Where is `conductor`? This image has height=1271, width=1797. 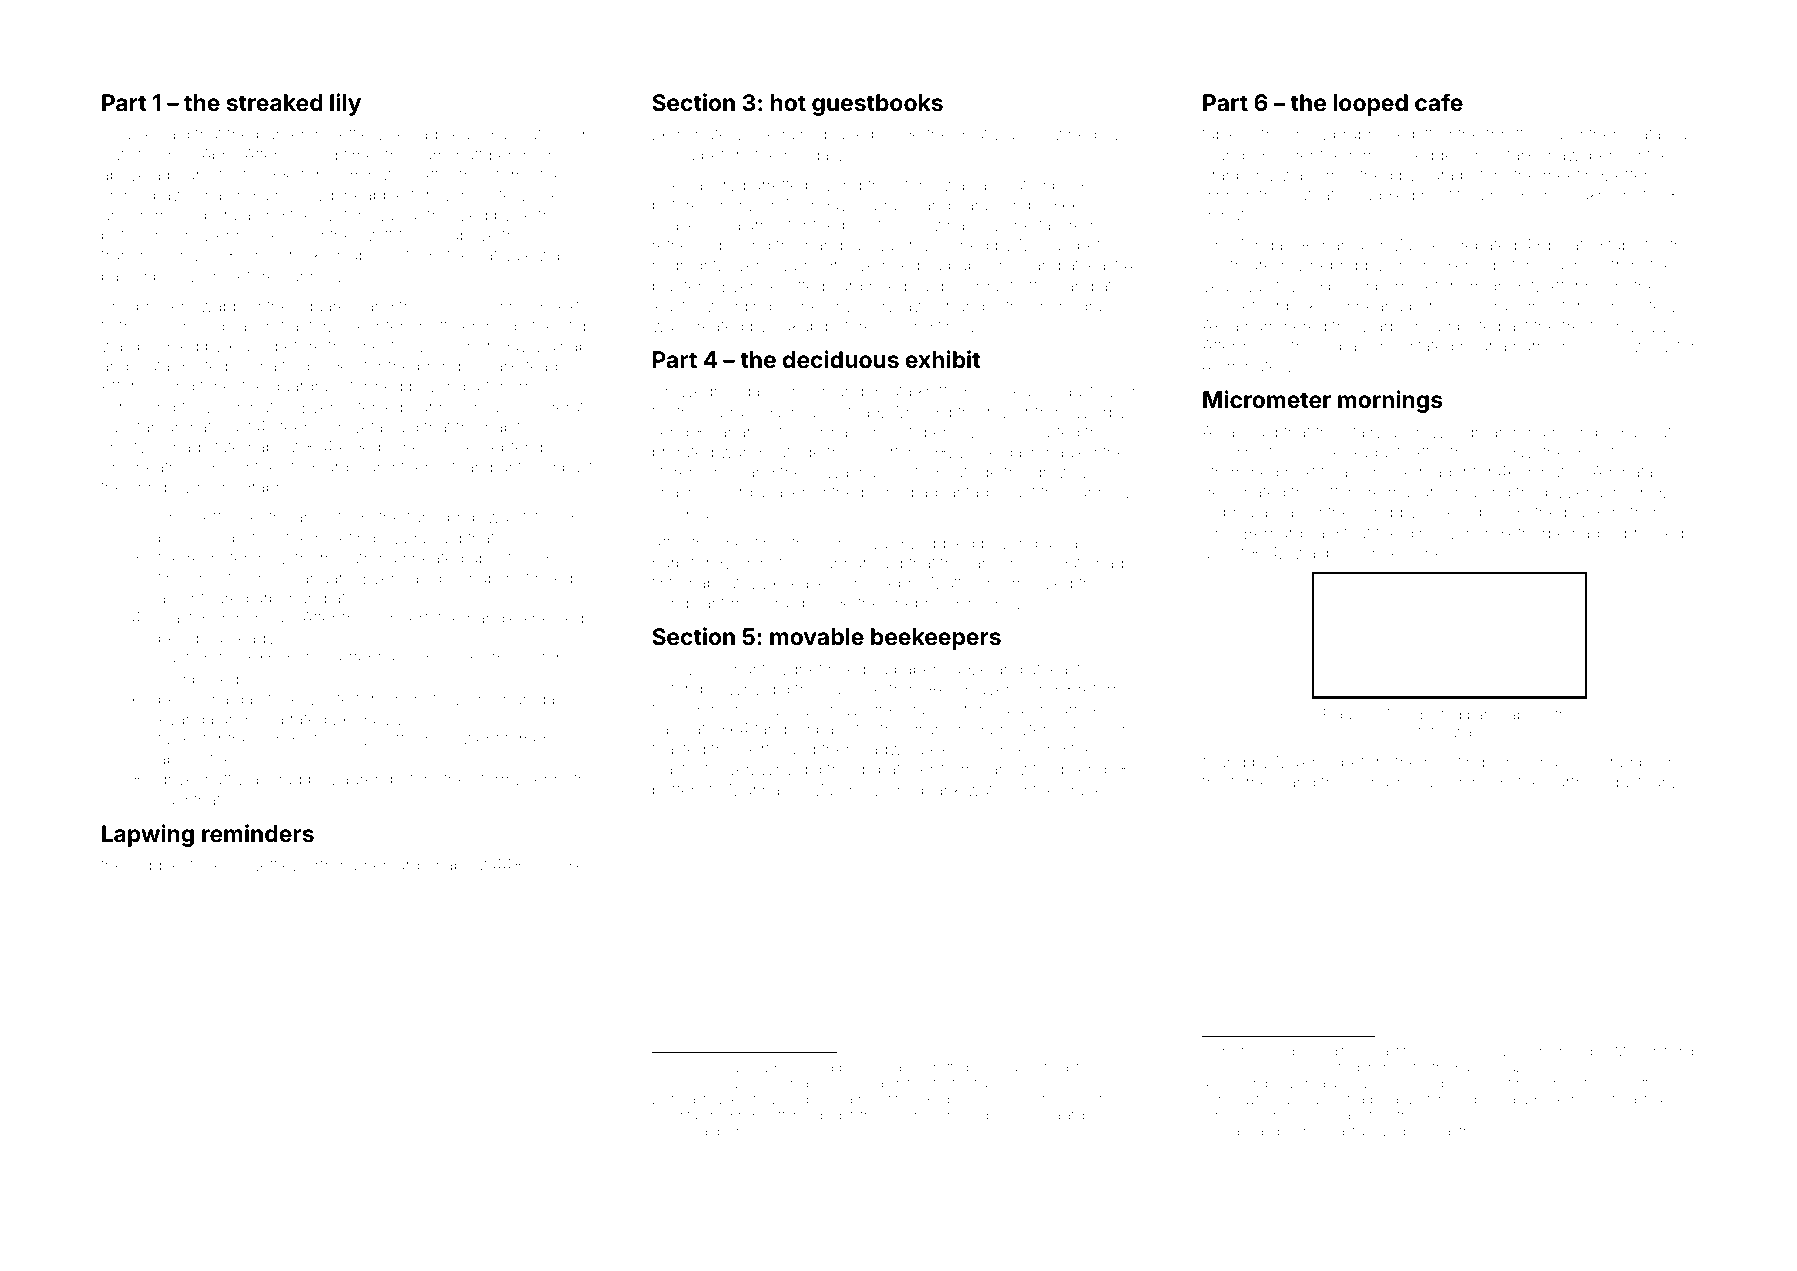 conductor is located at coordinates (295, 739).
